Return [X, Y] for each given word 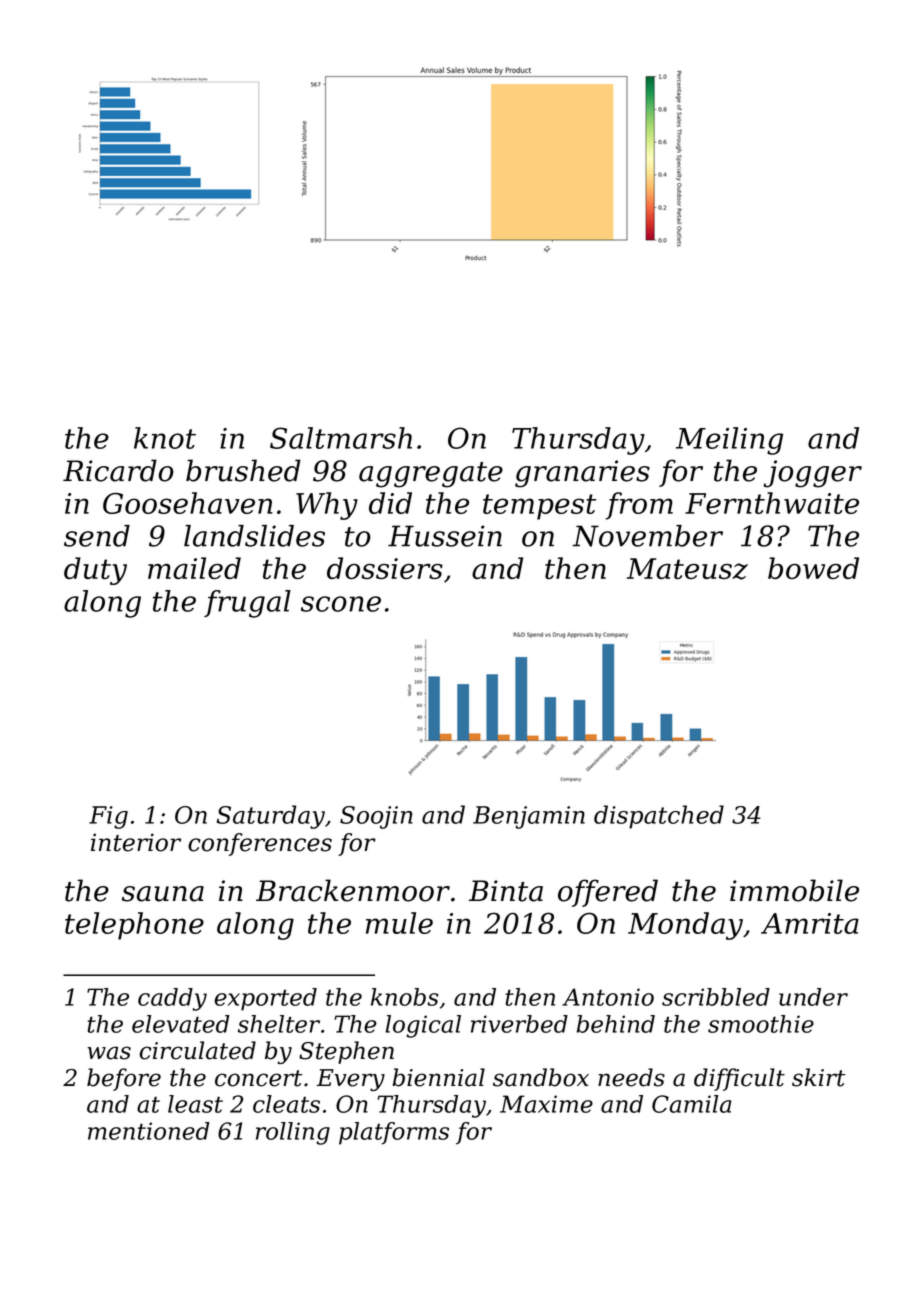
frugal [247, 604]
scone [341, 604]
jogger [813, 474]
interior [136, 842]
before [124, 1079]
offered [608, 893]
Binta [506, 891]
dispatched [659, 817]
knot [165, 438]
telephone [134, 926]
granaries [582, 474]
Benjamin [529, 817]
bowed [813, 568]
